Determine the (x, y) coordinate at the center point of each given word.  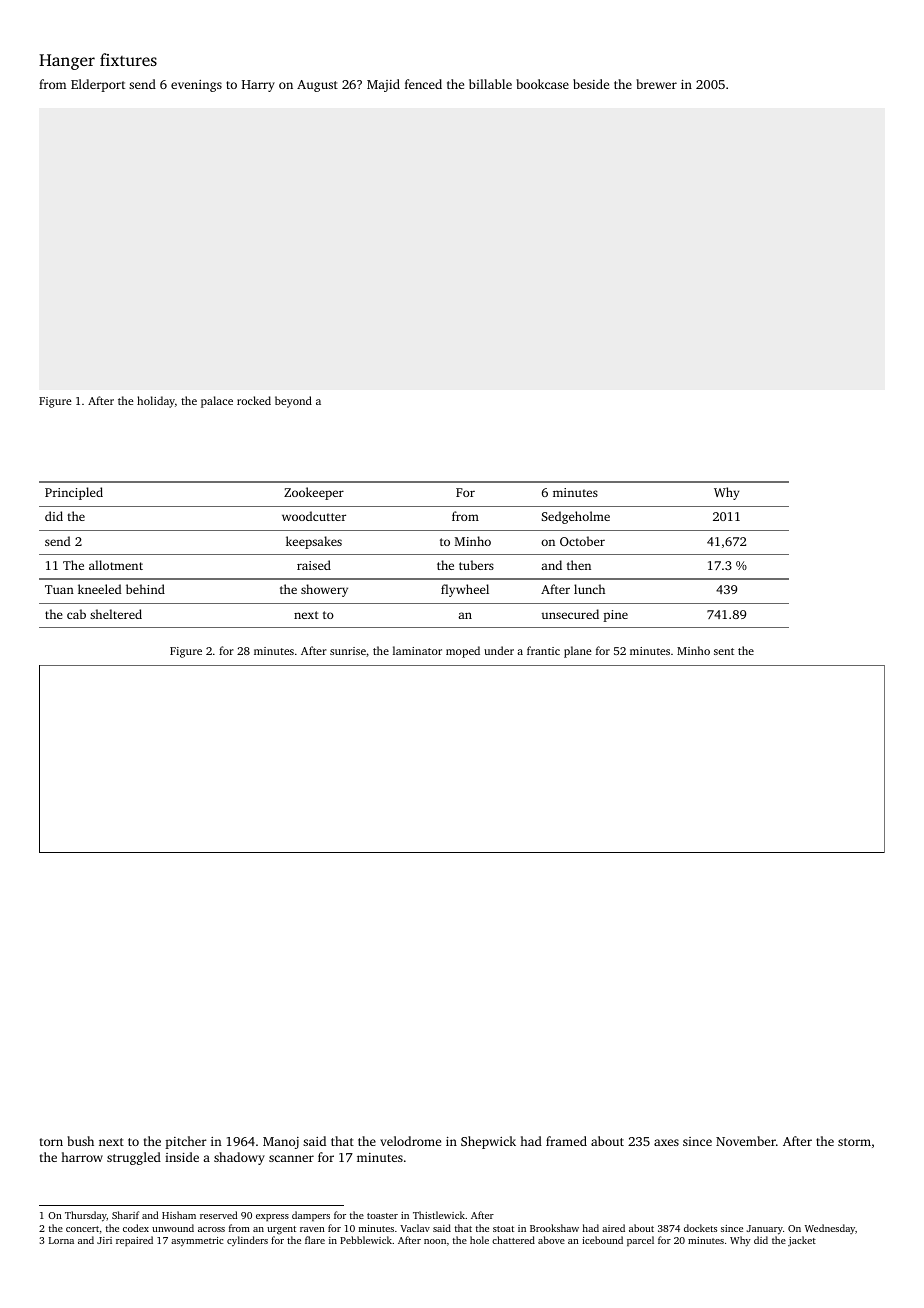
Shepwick (488, 1142)
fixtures (128, 59)
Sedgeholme (576, 517)
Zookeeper (314, 493)
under (499, 650)
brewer (656, 84)
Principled (74, 493)
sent (724, 651)
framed (566, 1141)
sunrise (348, 651)
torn (51, 1142)
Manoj (281, 1143)
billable (490, 84)
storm (854, 1142)
